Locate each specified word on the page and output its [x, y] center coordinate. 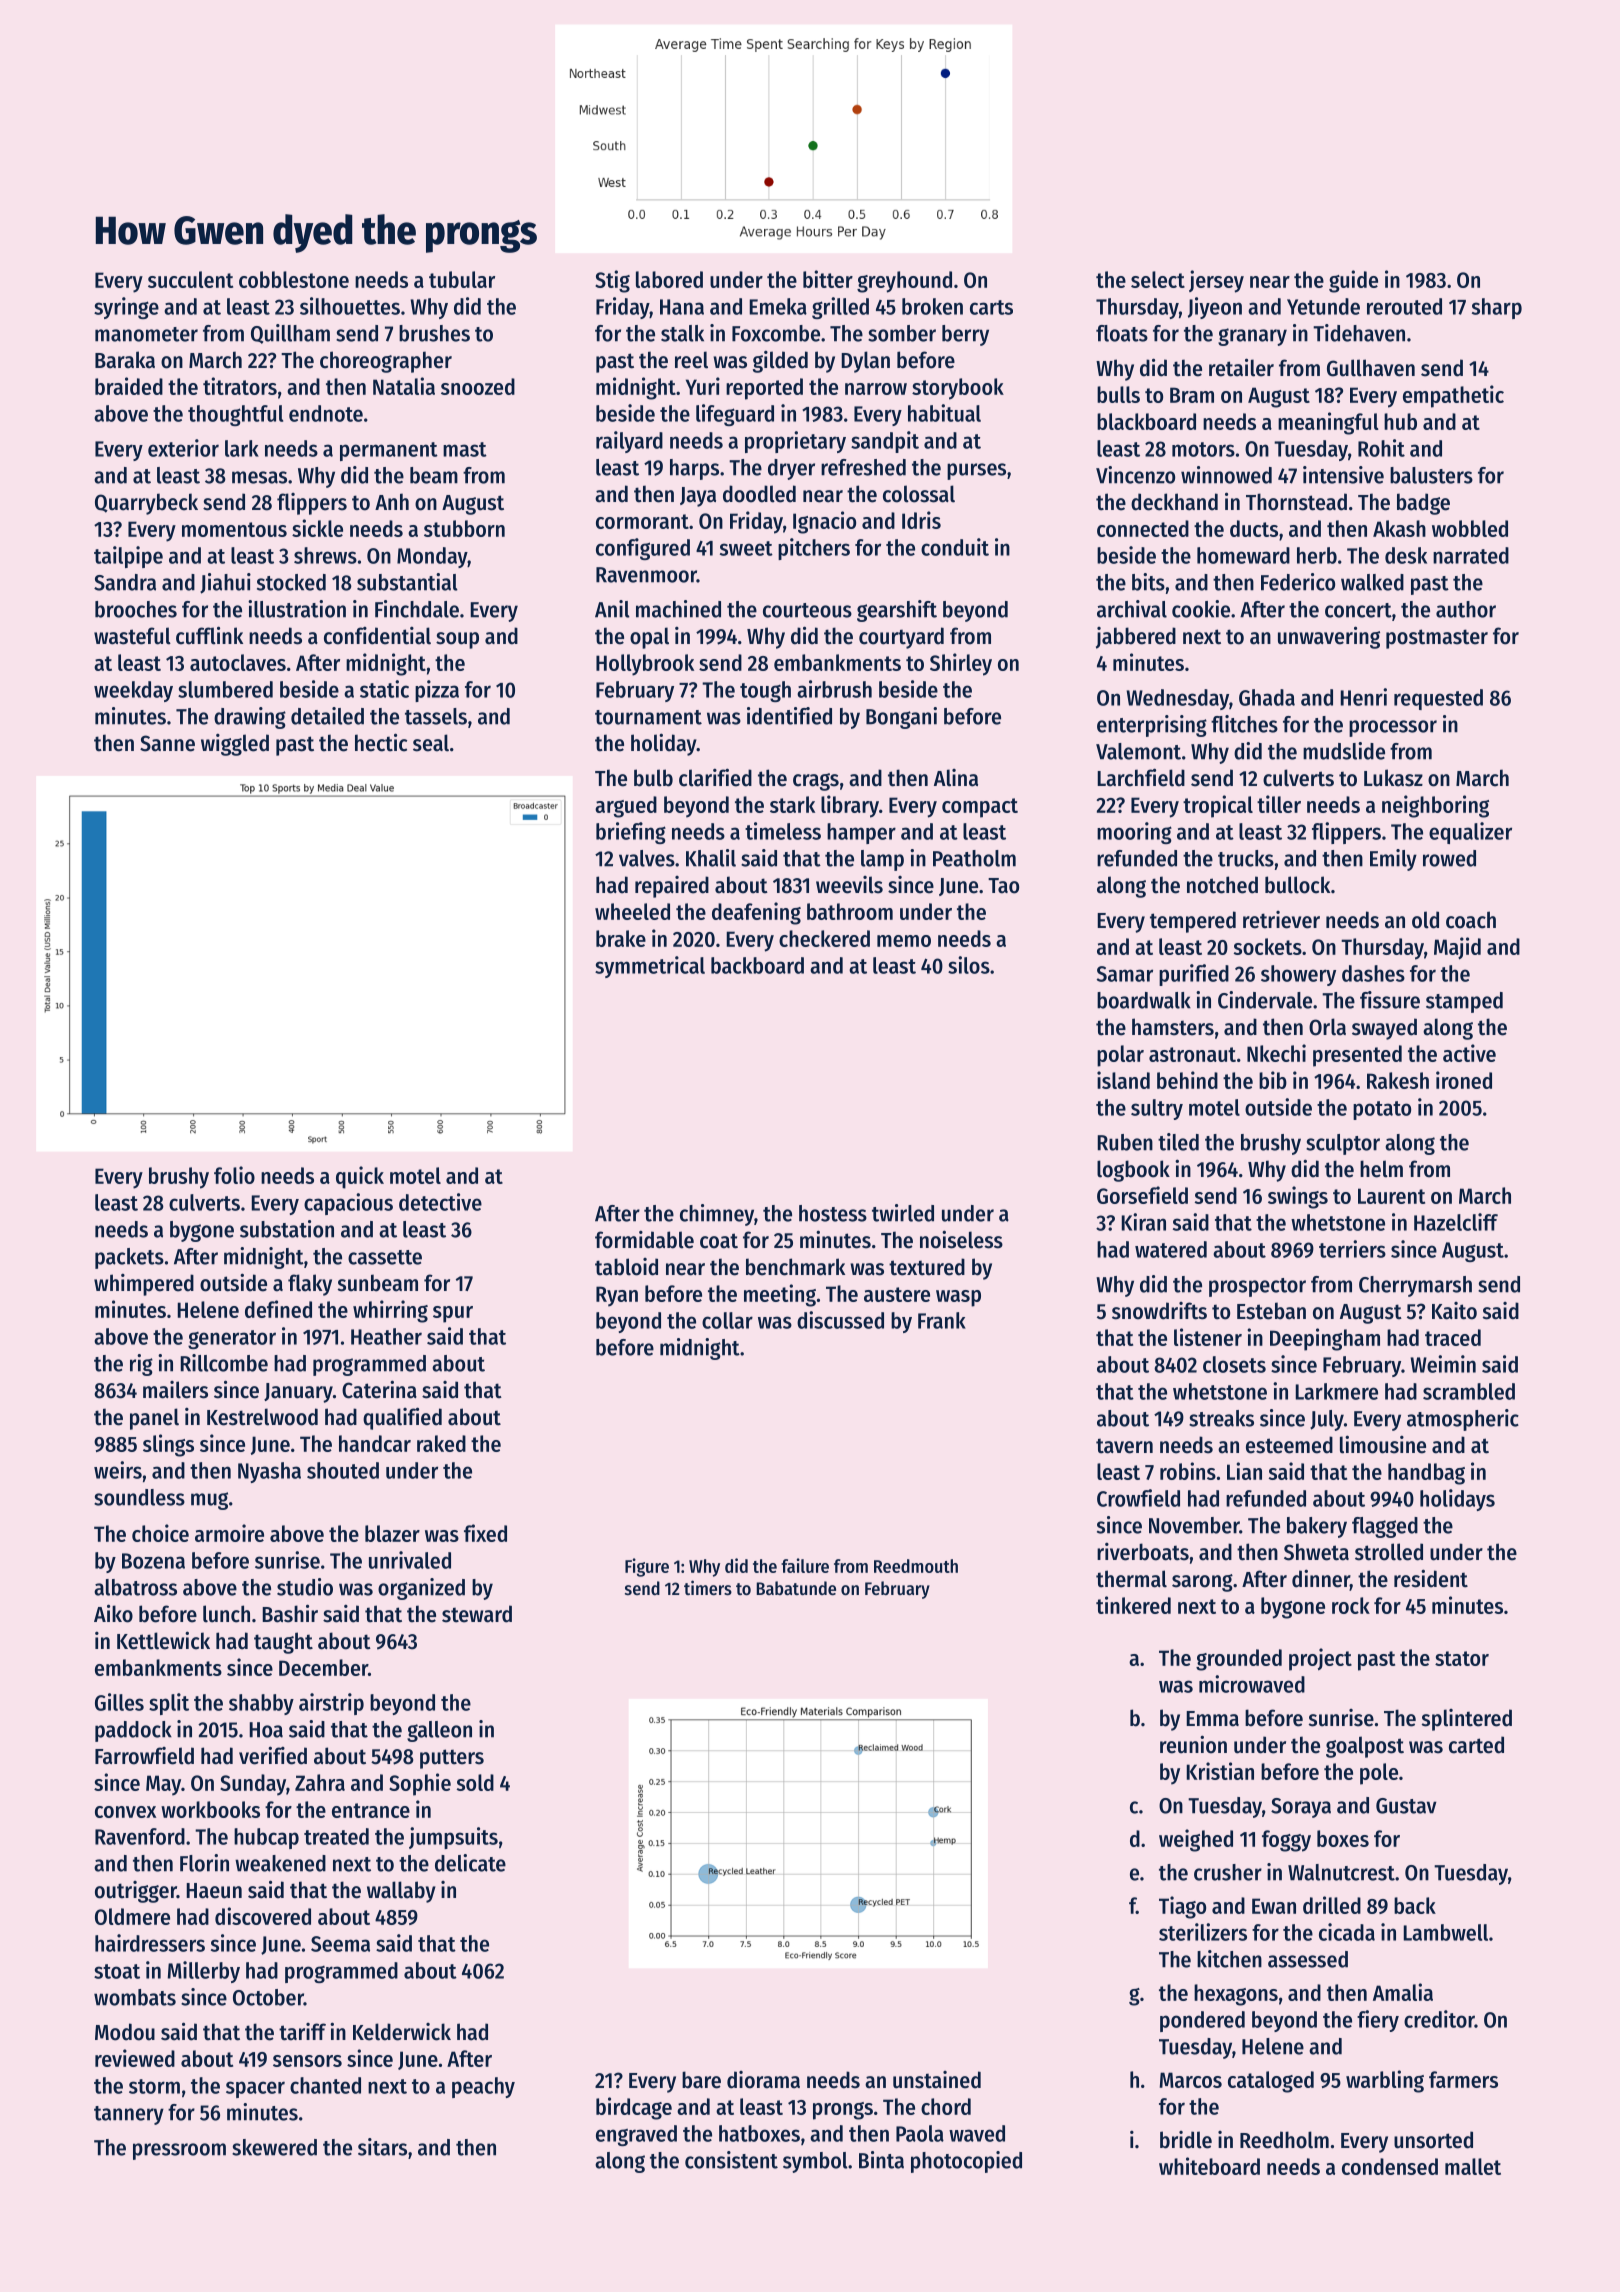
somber [902, 333]
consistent [731, 2160]
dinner [1321, 1579]
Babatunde [796, 1588]
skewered [274, 2147]
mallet [1473, 2166]
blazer [392, 1533]
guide [1353, 281]
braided [129, 386]
